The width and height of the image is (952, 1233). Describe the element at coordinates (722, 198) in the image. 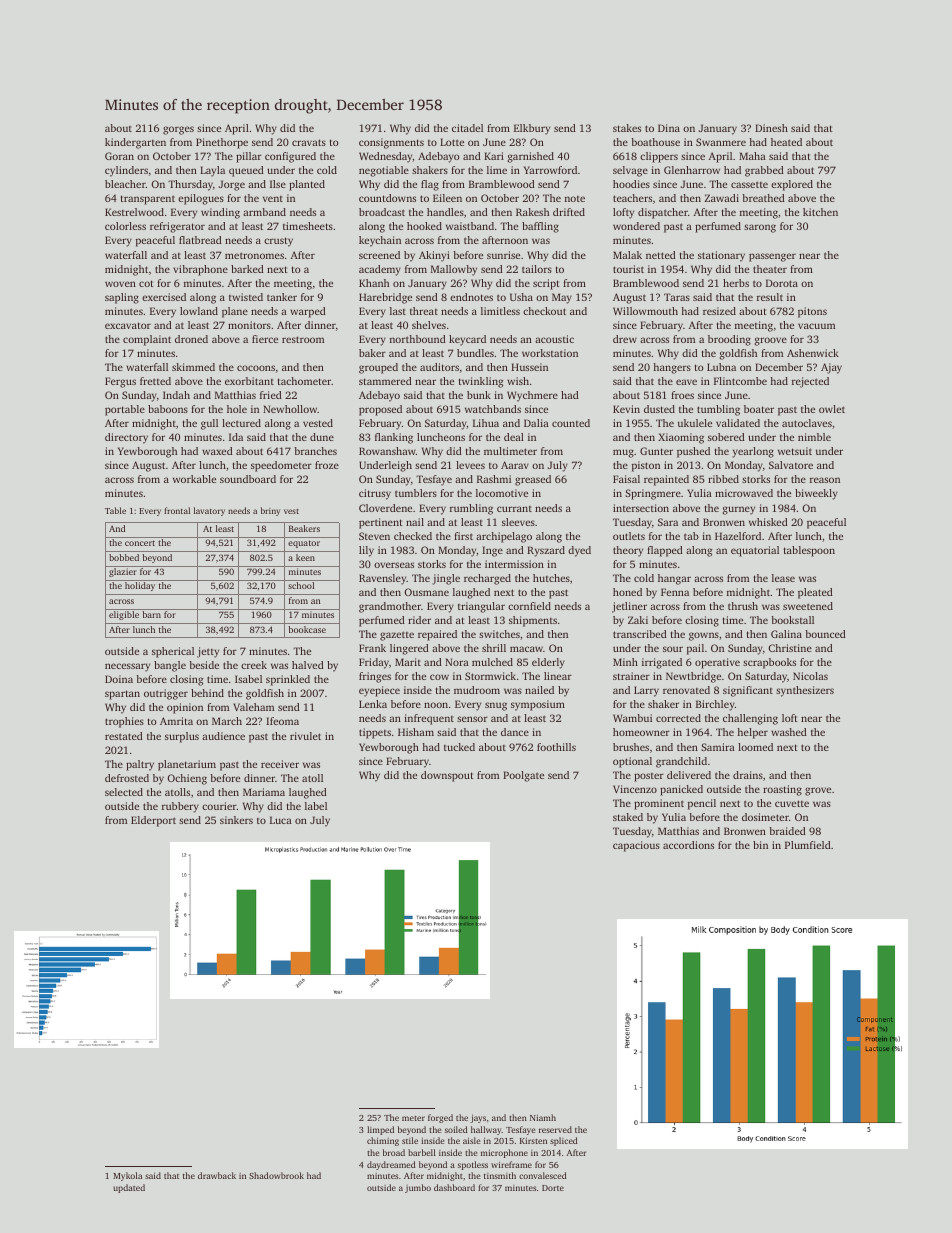

I see `Zawadi` at that location.
